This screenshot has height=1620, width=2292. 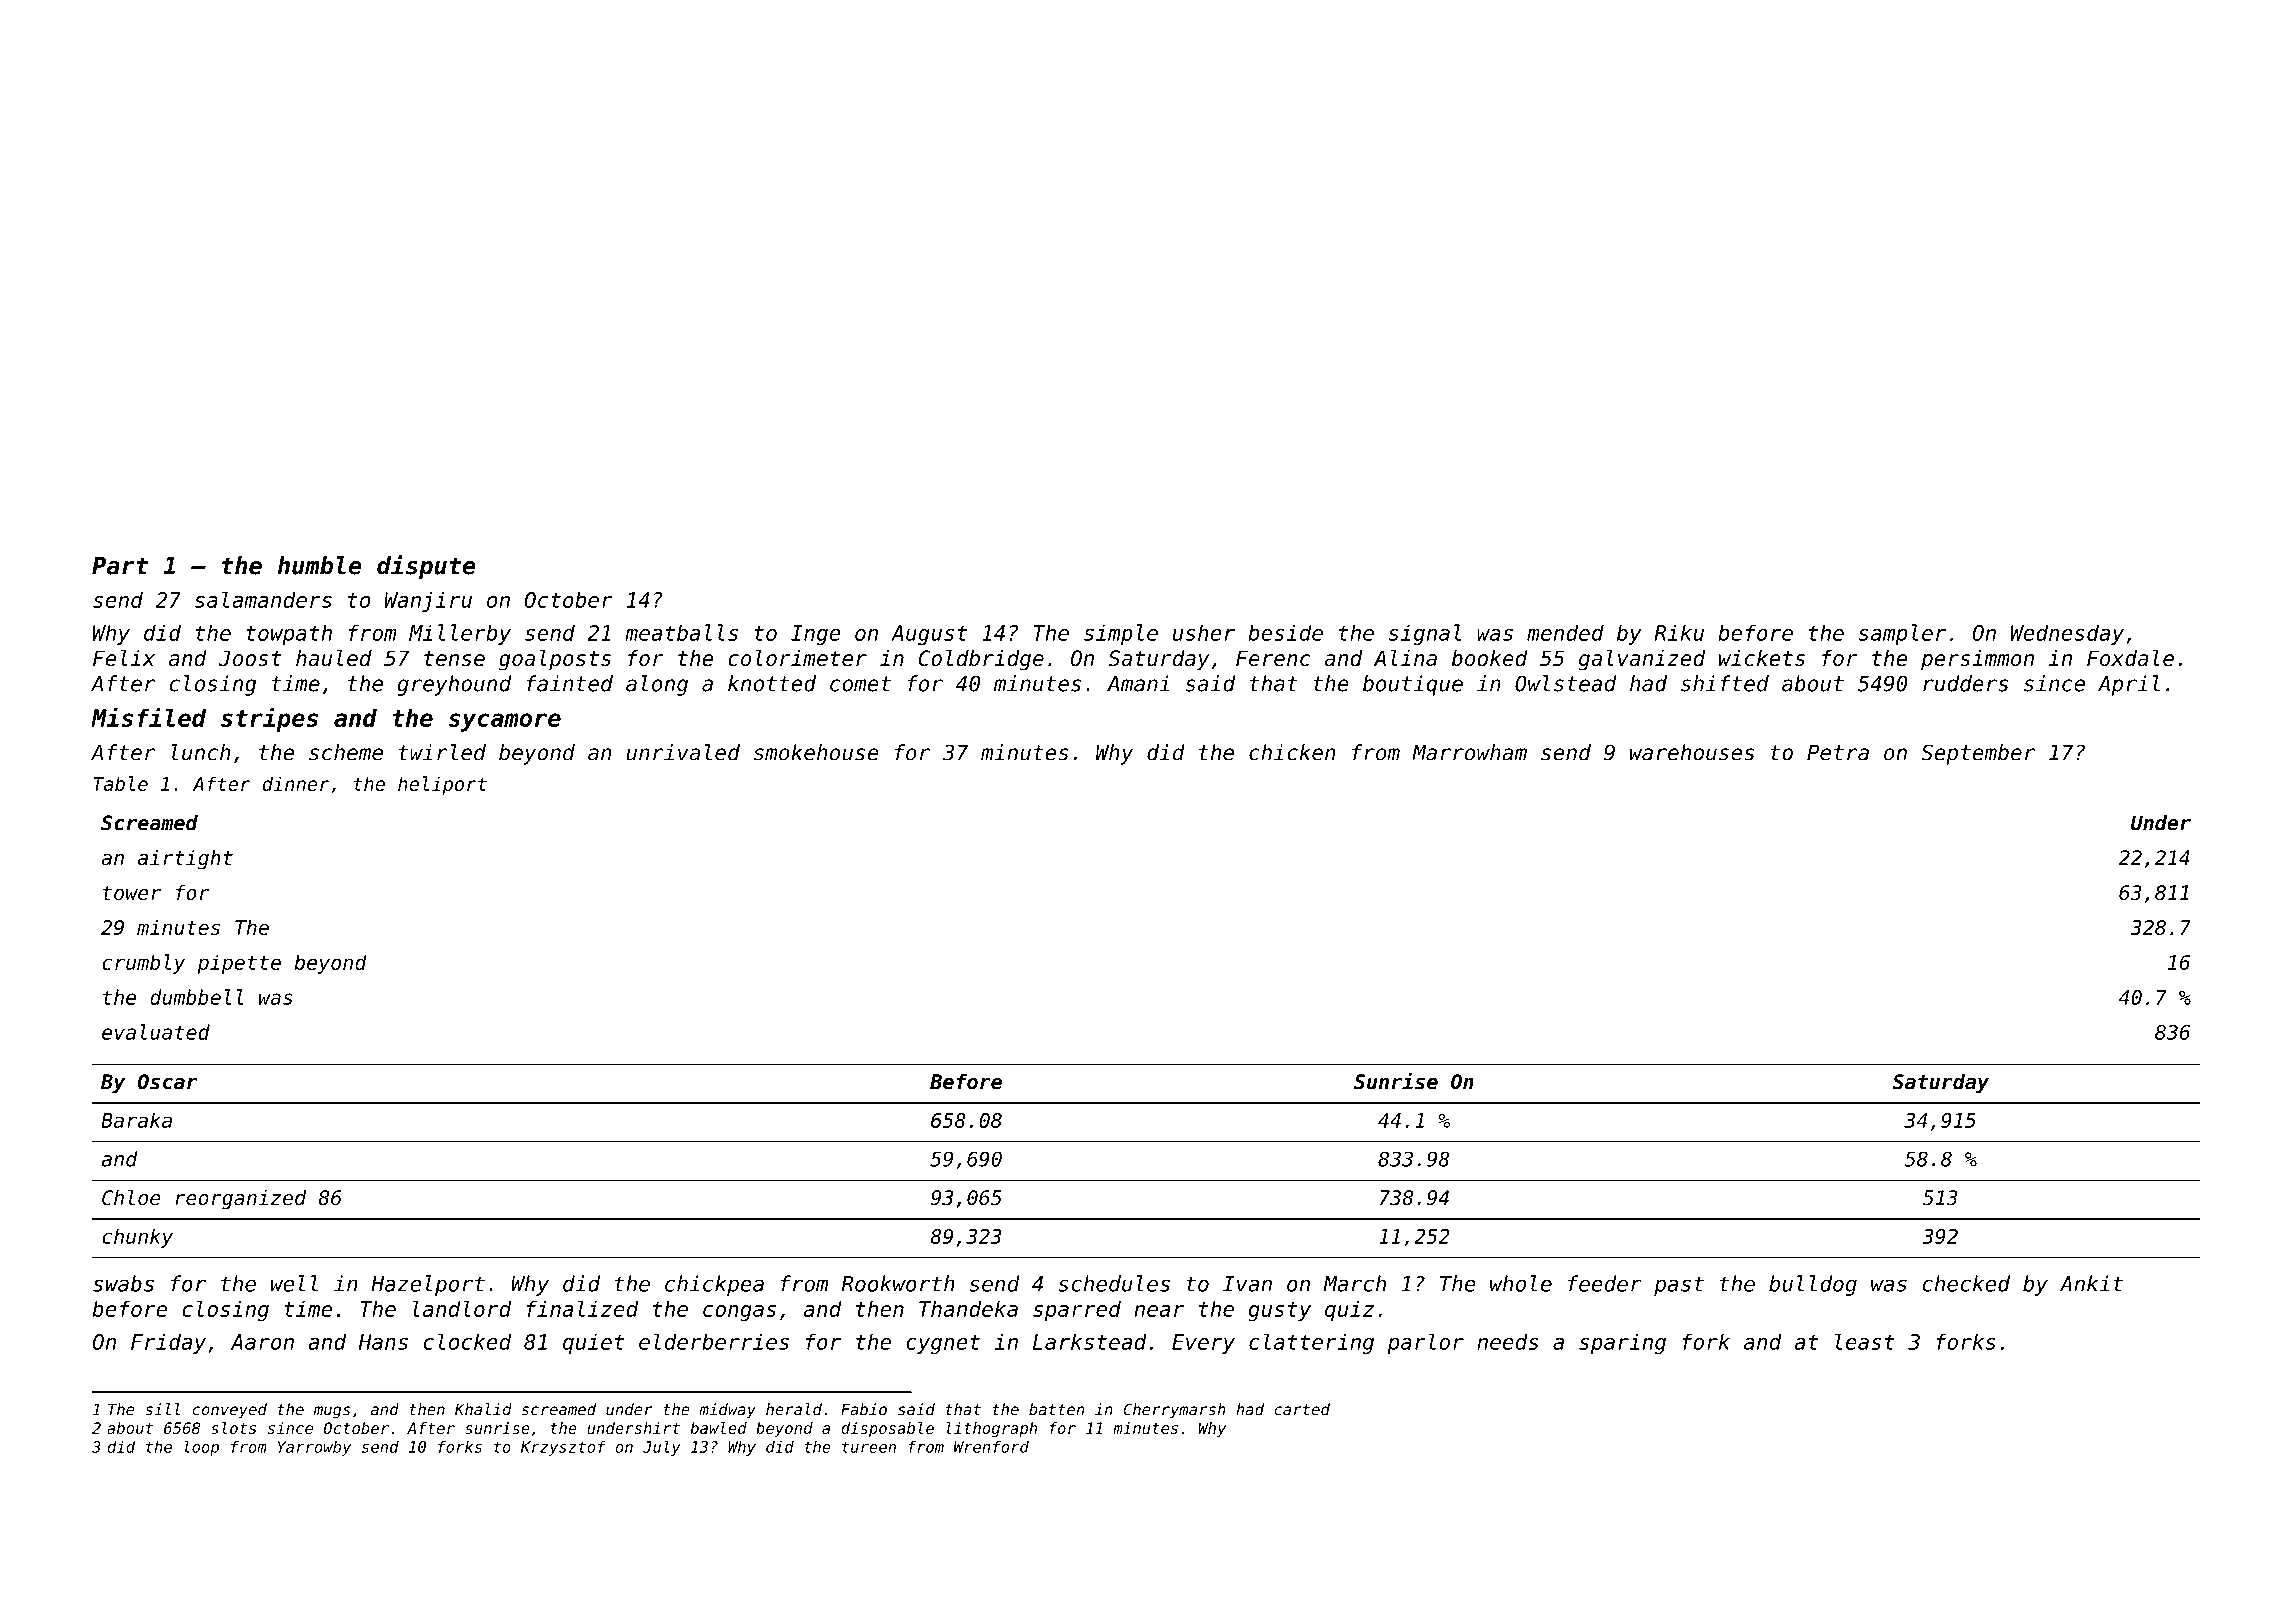 I want to click on chicken, so click(x=1292, y=752).
